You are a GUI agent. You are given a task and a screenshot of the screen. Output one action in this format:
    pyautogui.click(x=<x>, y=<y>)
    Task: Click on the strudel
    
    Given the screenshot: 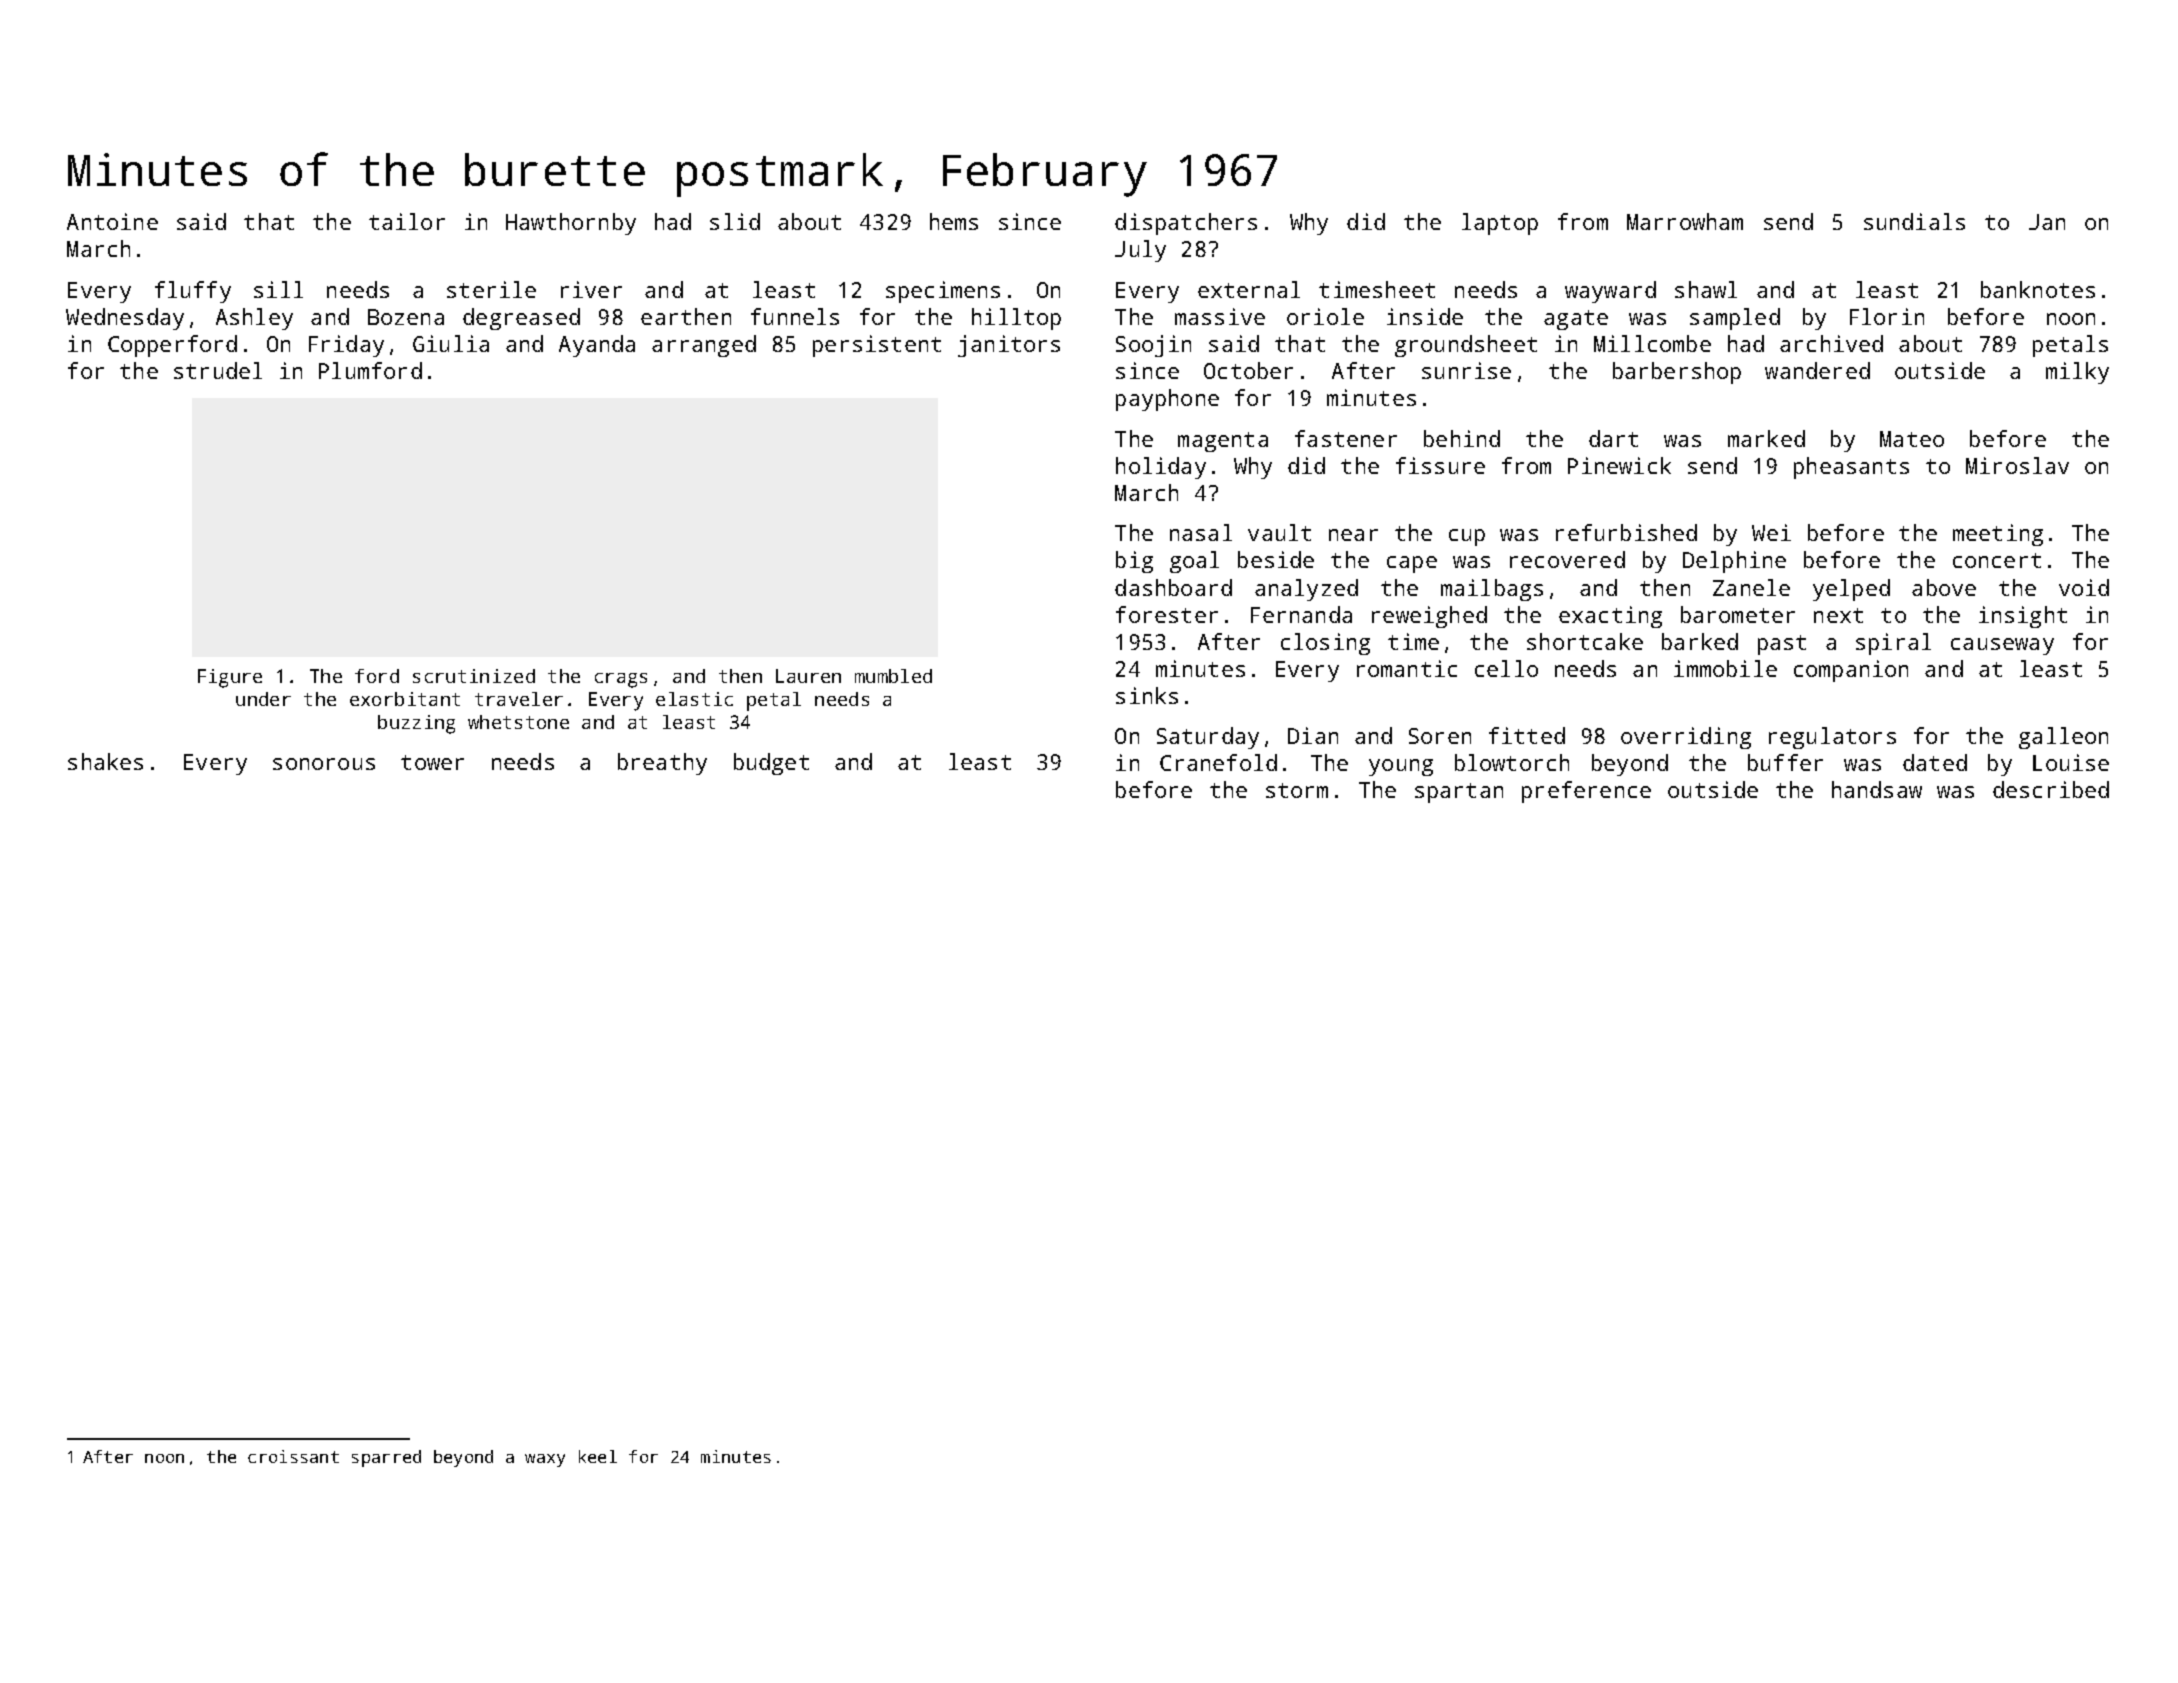 What is the action you would take?
    pyautogui.click(x=218, y=370)
